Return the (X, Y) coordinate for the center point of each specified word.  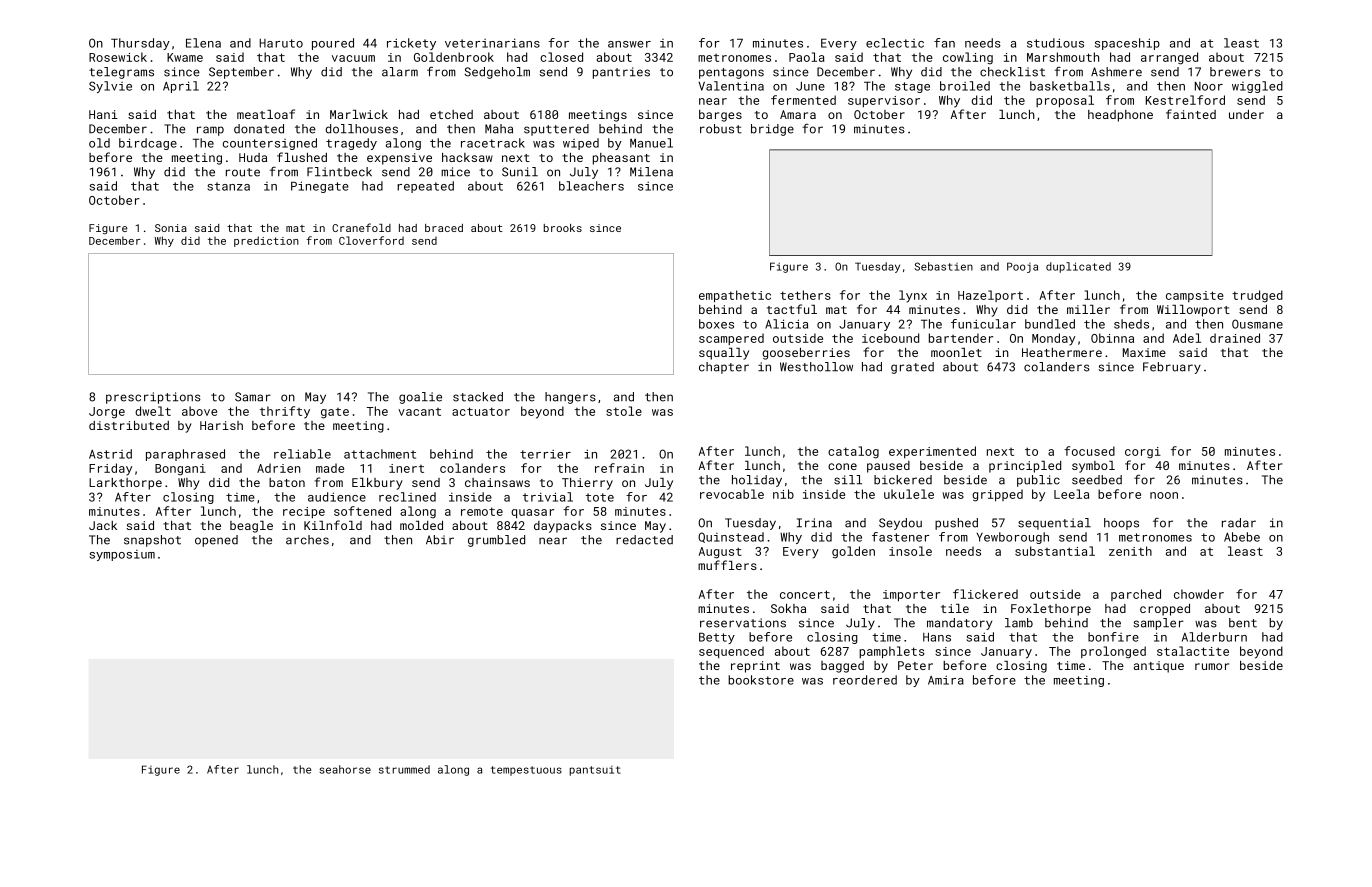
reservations (743, 623)
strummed (404, 769)
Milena (651, 172)
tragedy (351, 144)
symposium (122, 555)
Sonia (171, 228)
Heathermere (1062, 352)
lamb (1019, 623)
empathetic (735, 296)
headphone (1120, 116)
